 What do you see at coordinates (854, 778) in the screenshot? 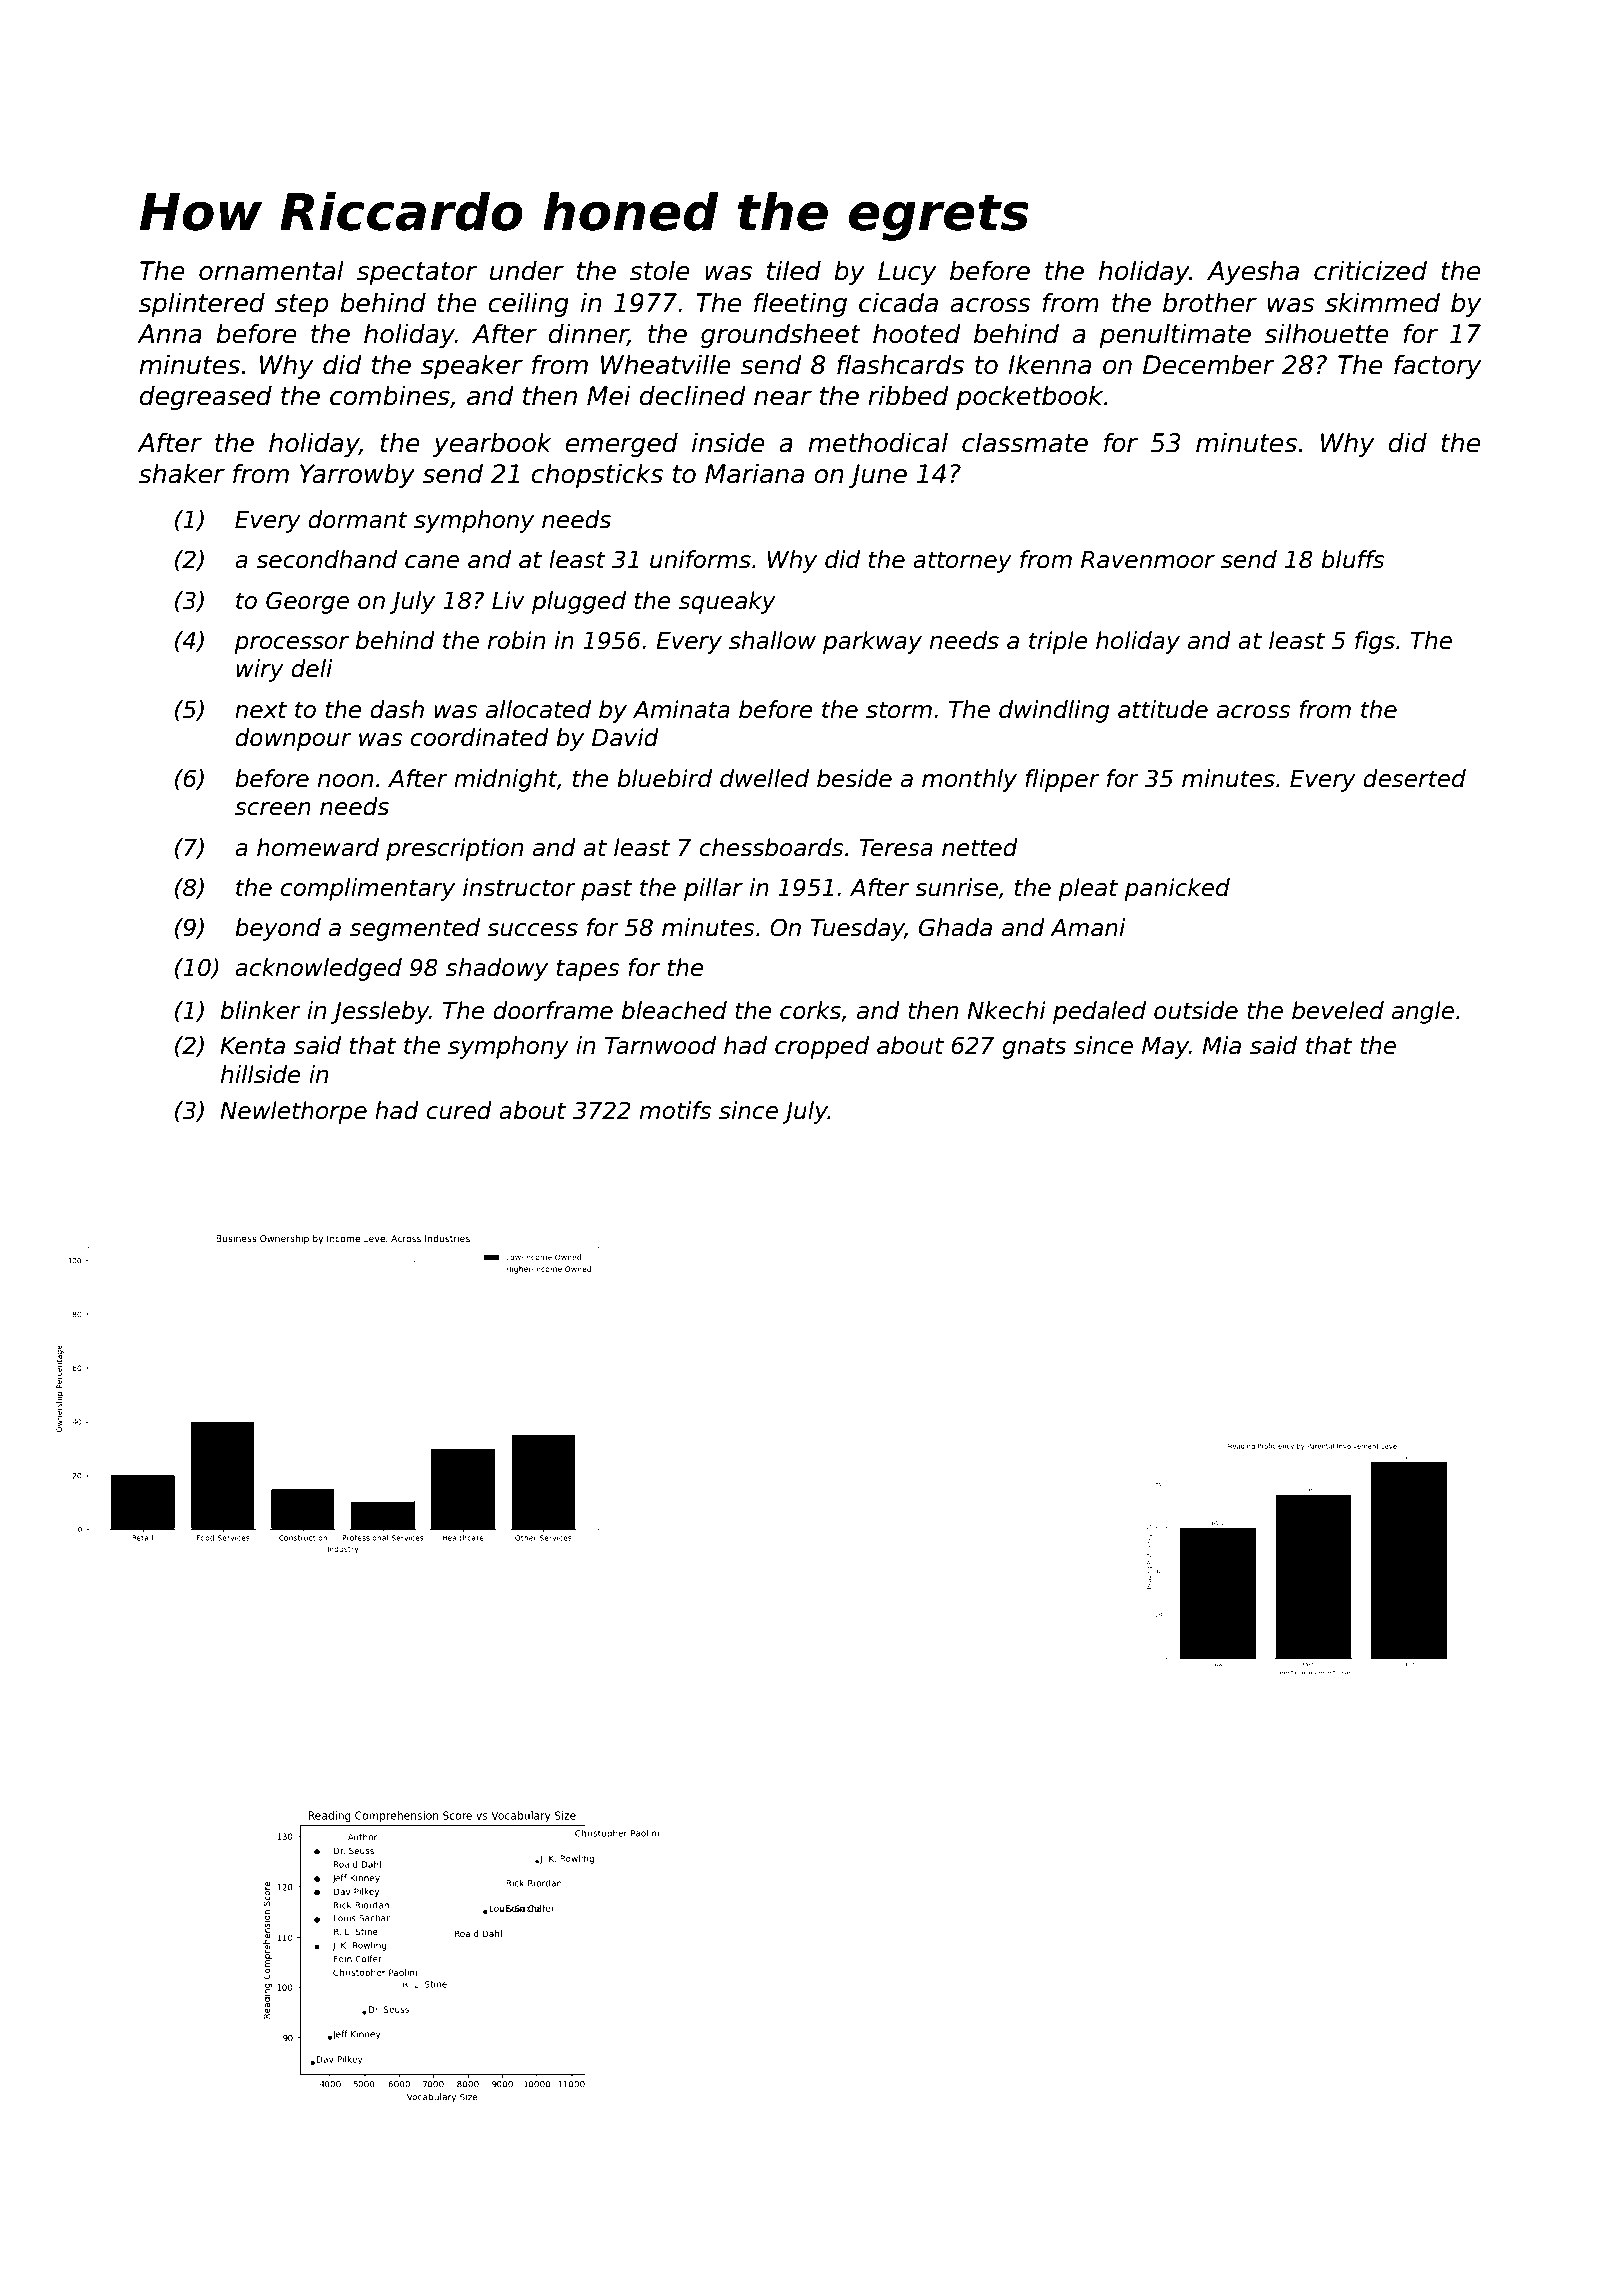
I see `beside` at bounding box center [854, 778].
